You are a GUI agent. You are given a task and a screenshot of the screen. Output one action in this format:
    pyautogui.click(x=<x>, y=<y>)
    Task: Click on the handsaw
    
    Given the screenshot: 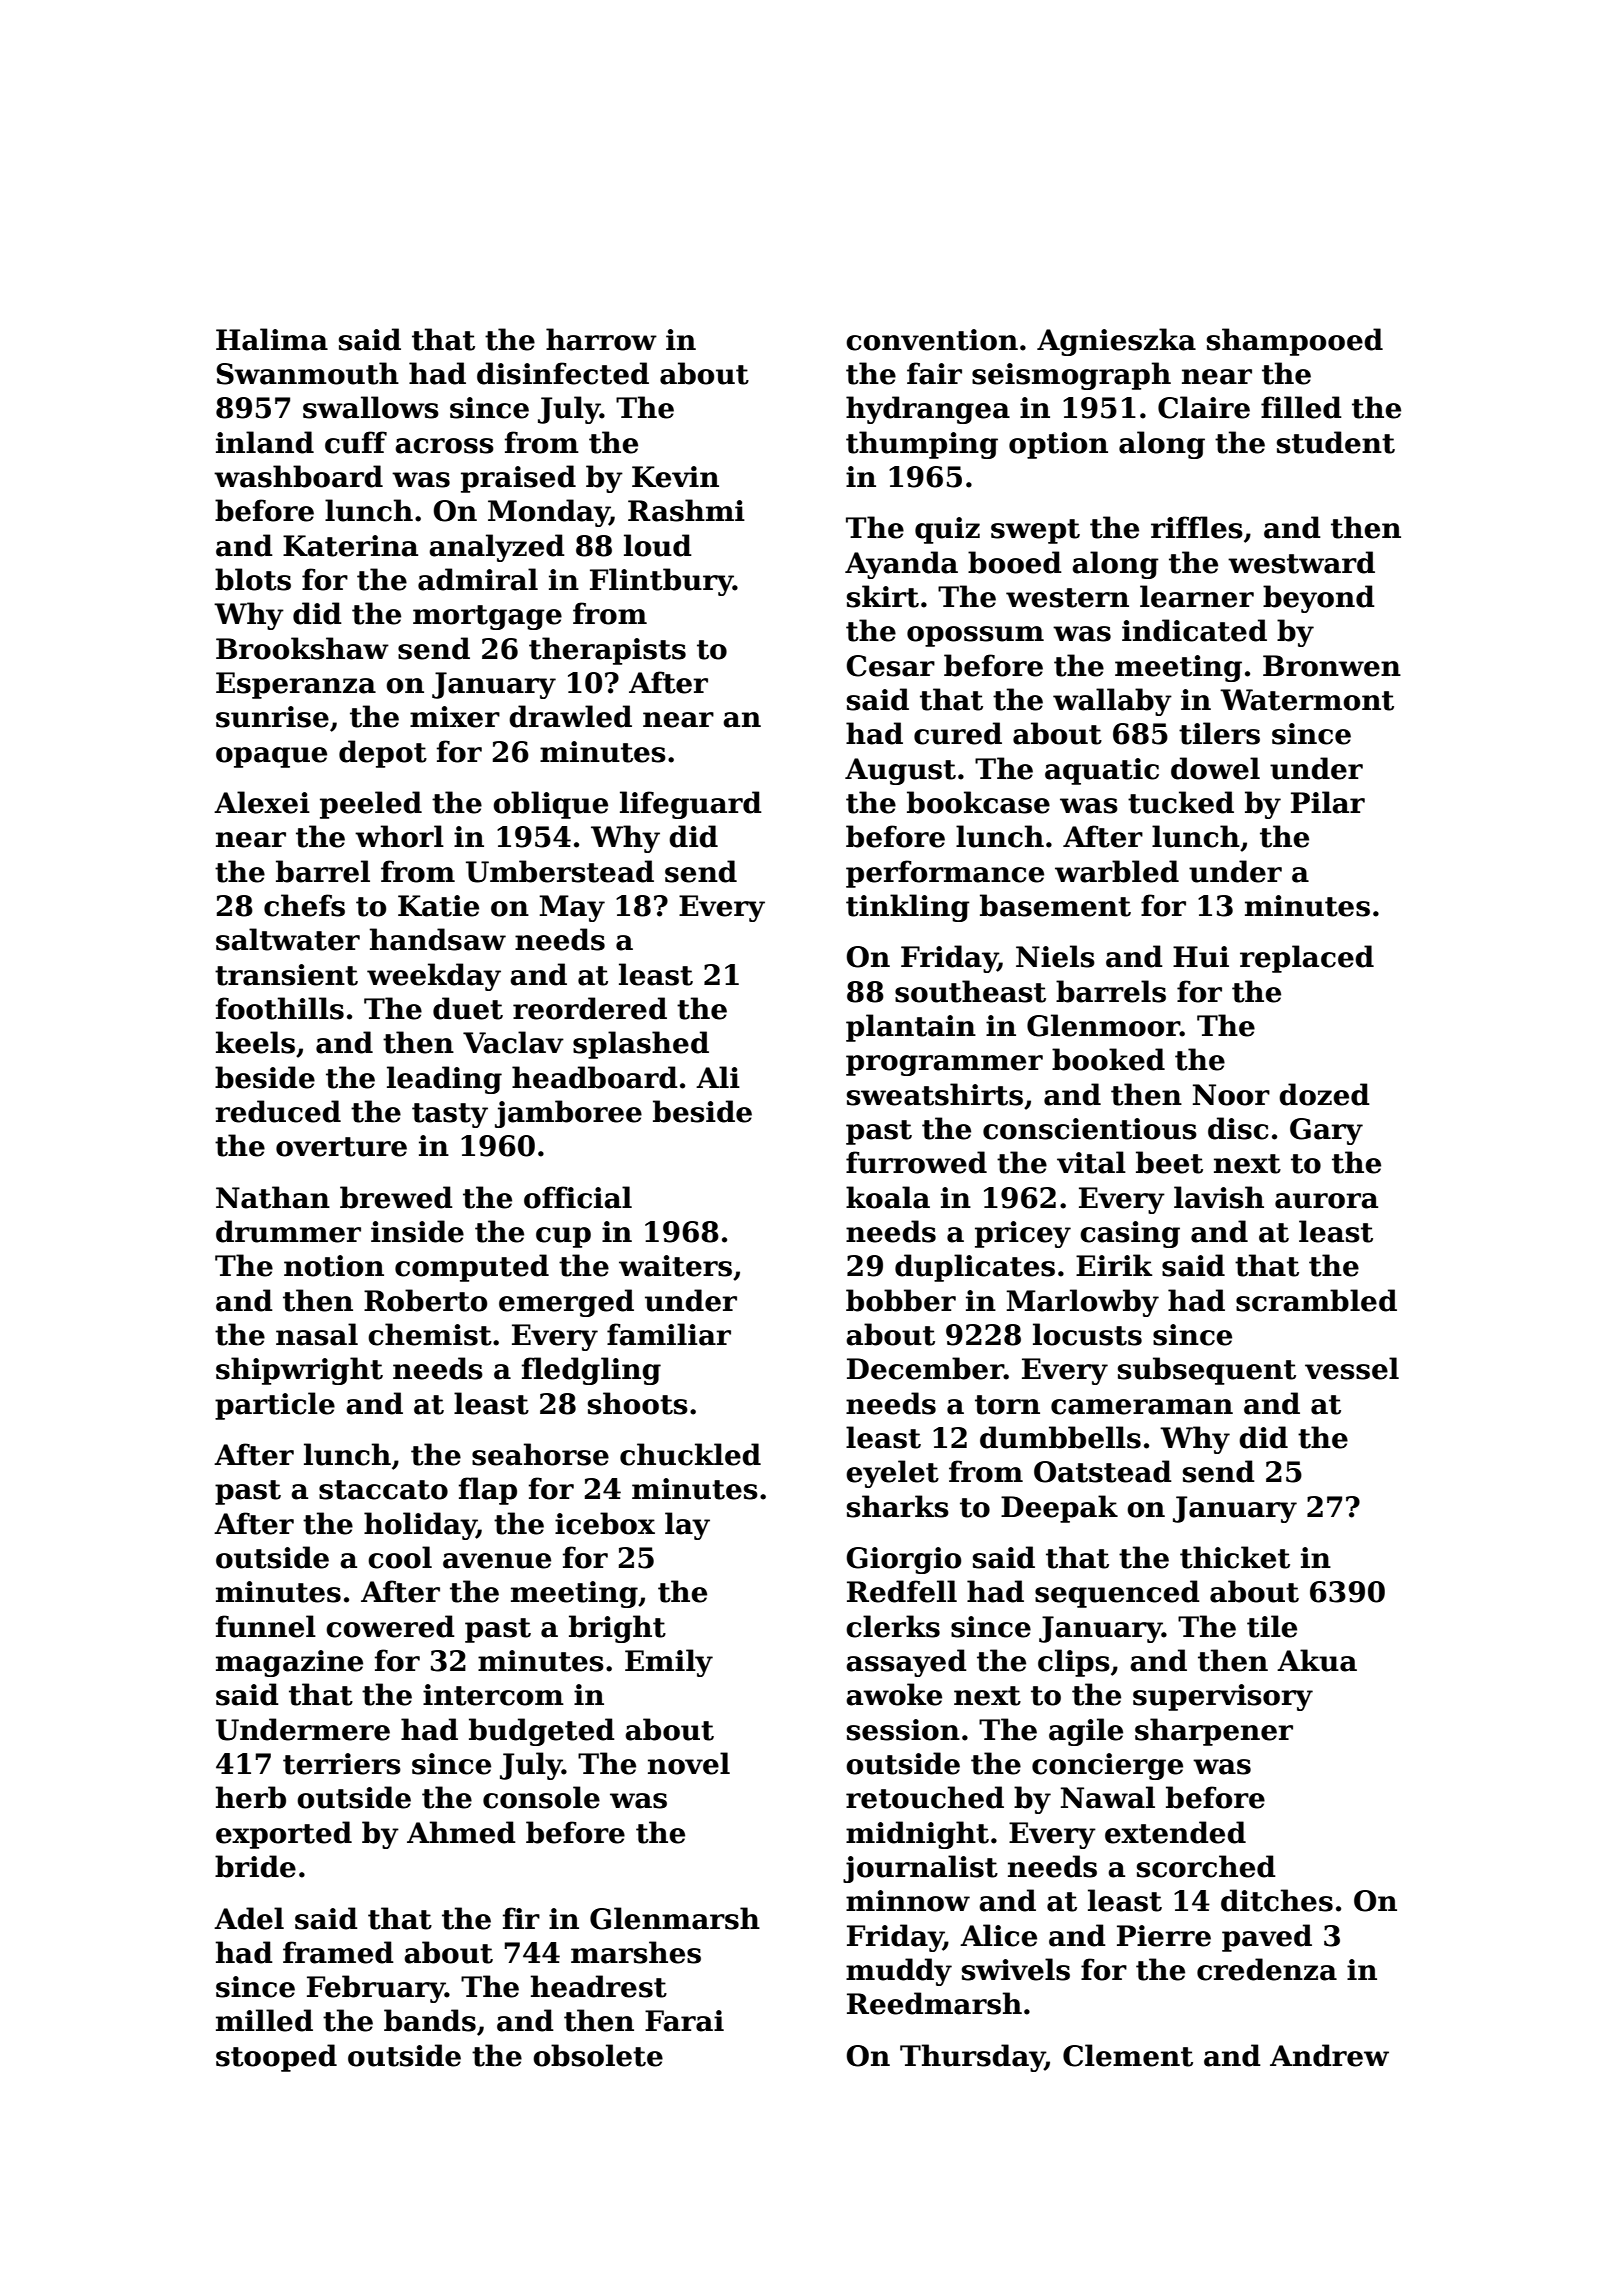 What is the action you would take?
    pyautogui.click(x=438, y=939)
